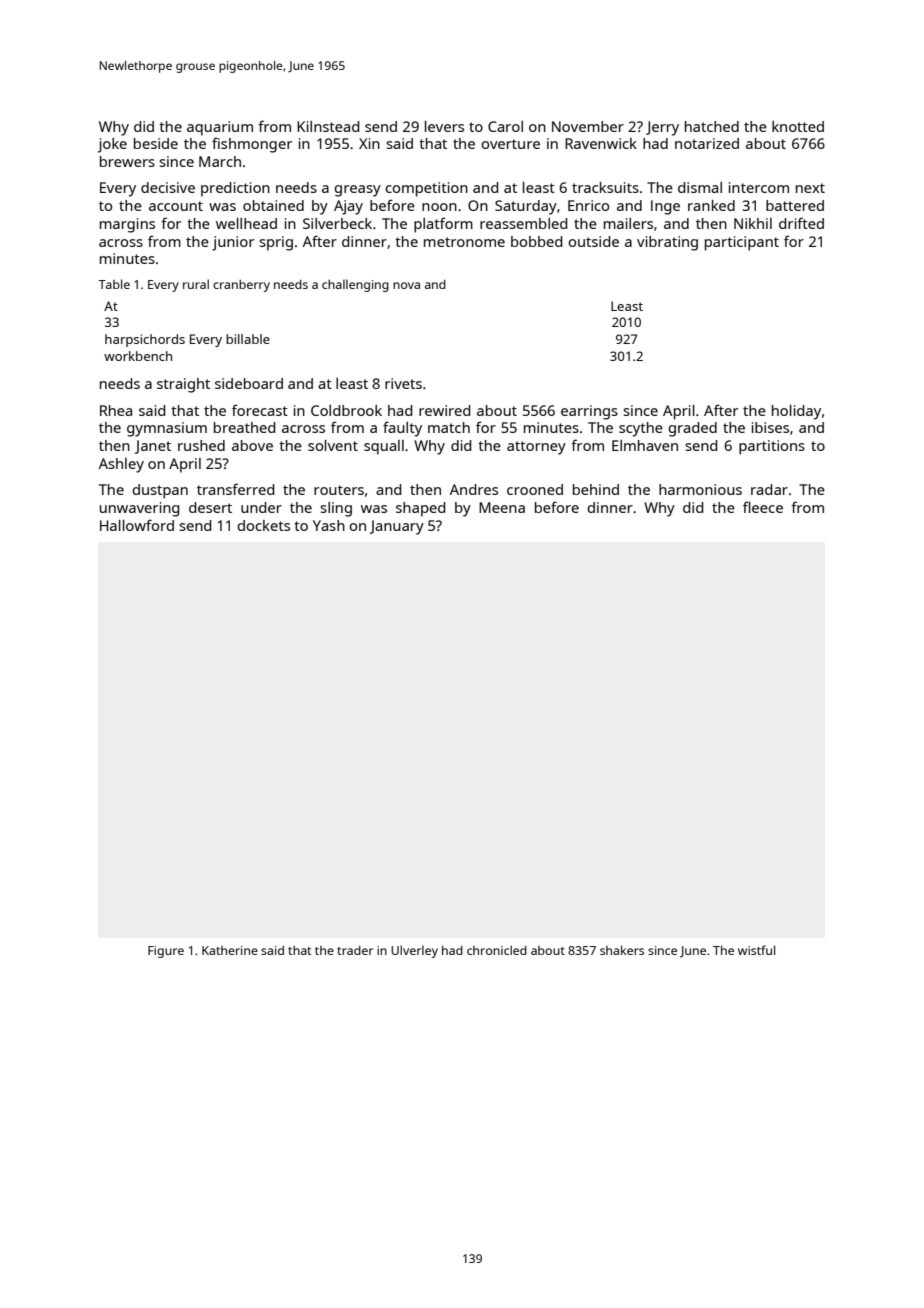 This screenshot has height=1308, width=924. I want to click on Katherine, so click(230, 950).
